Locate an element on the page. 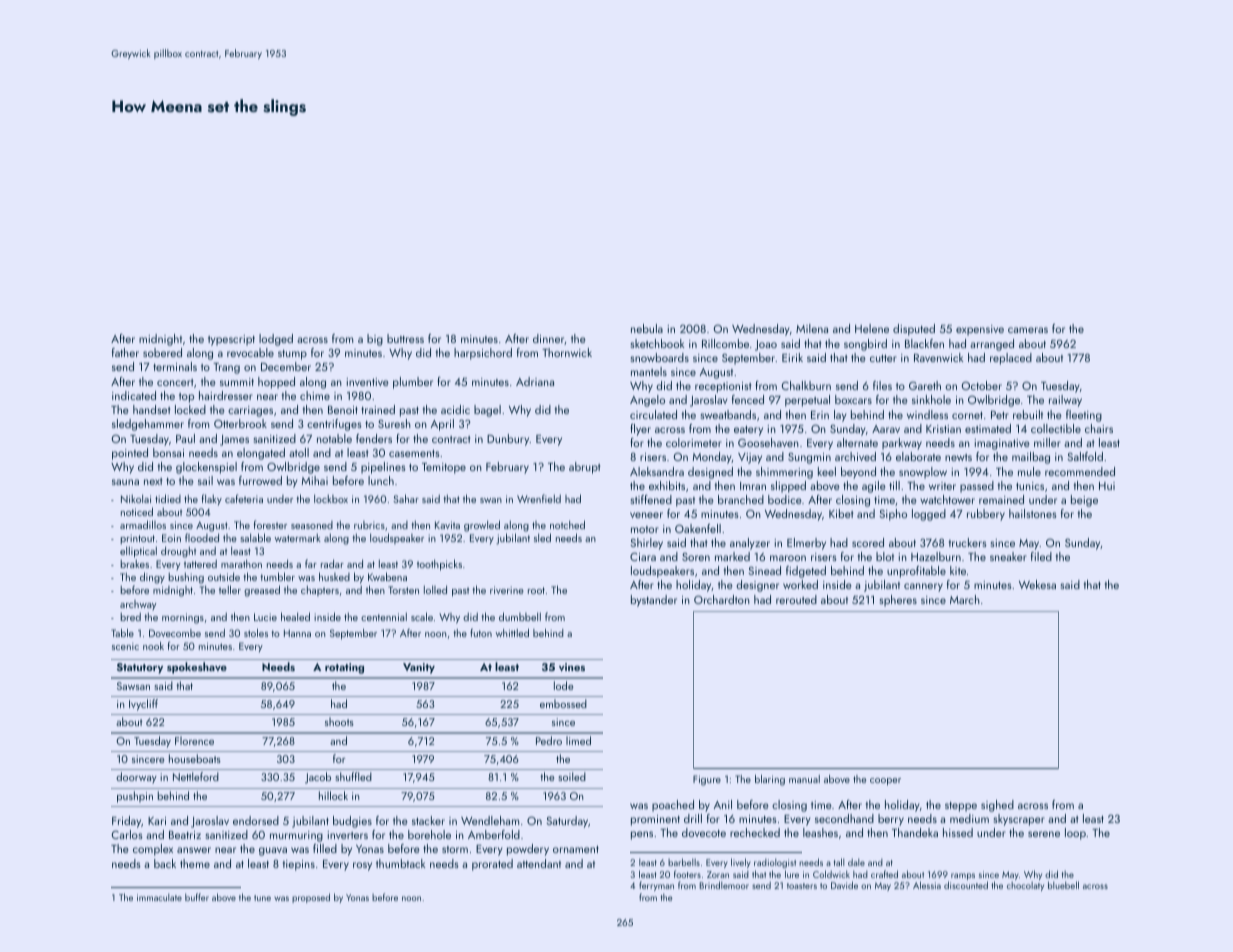 The width and height of the document is (1233, 952). Wekesa is located at coordinates (1037, 584).
